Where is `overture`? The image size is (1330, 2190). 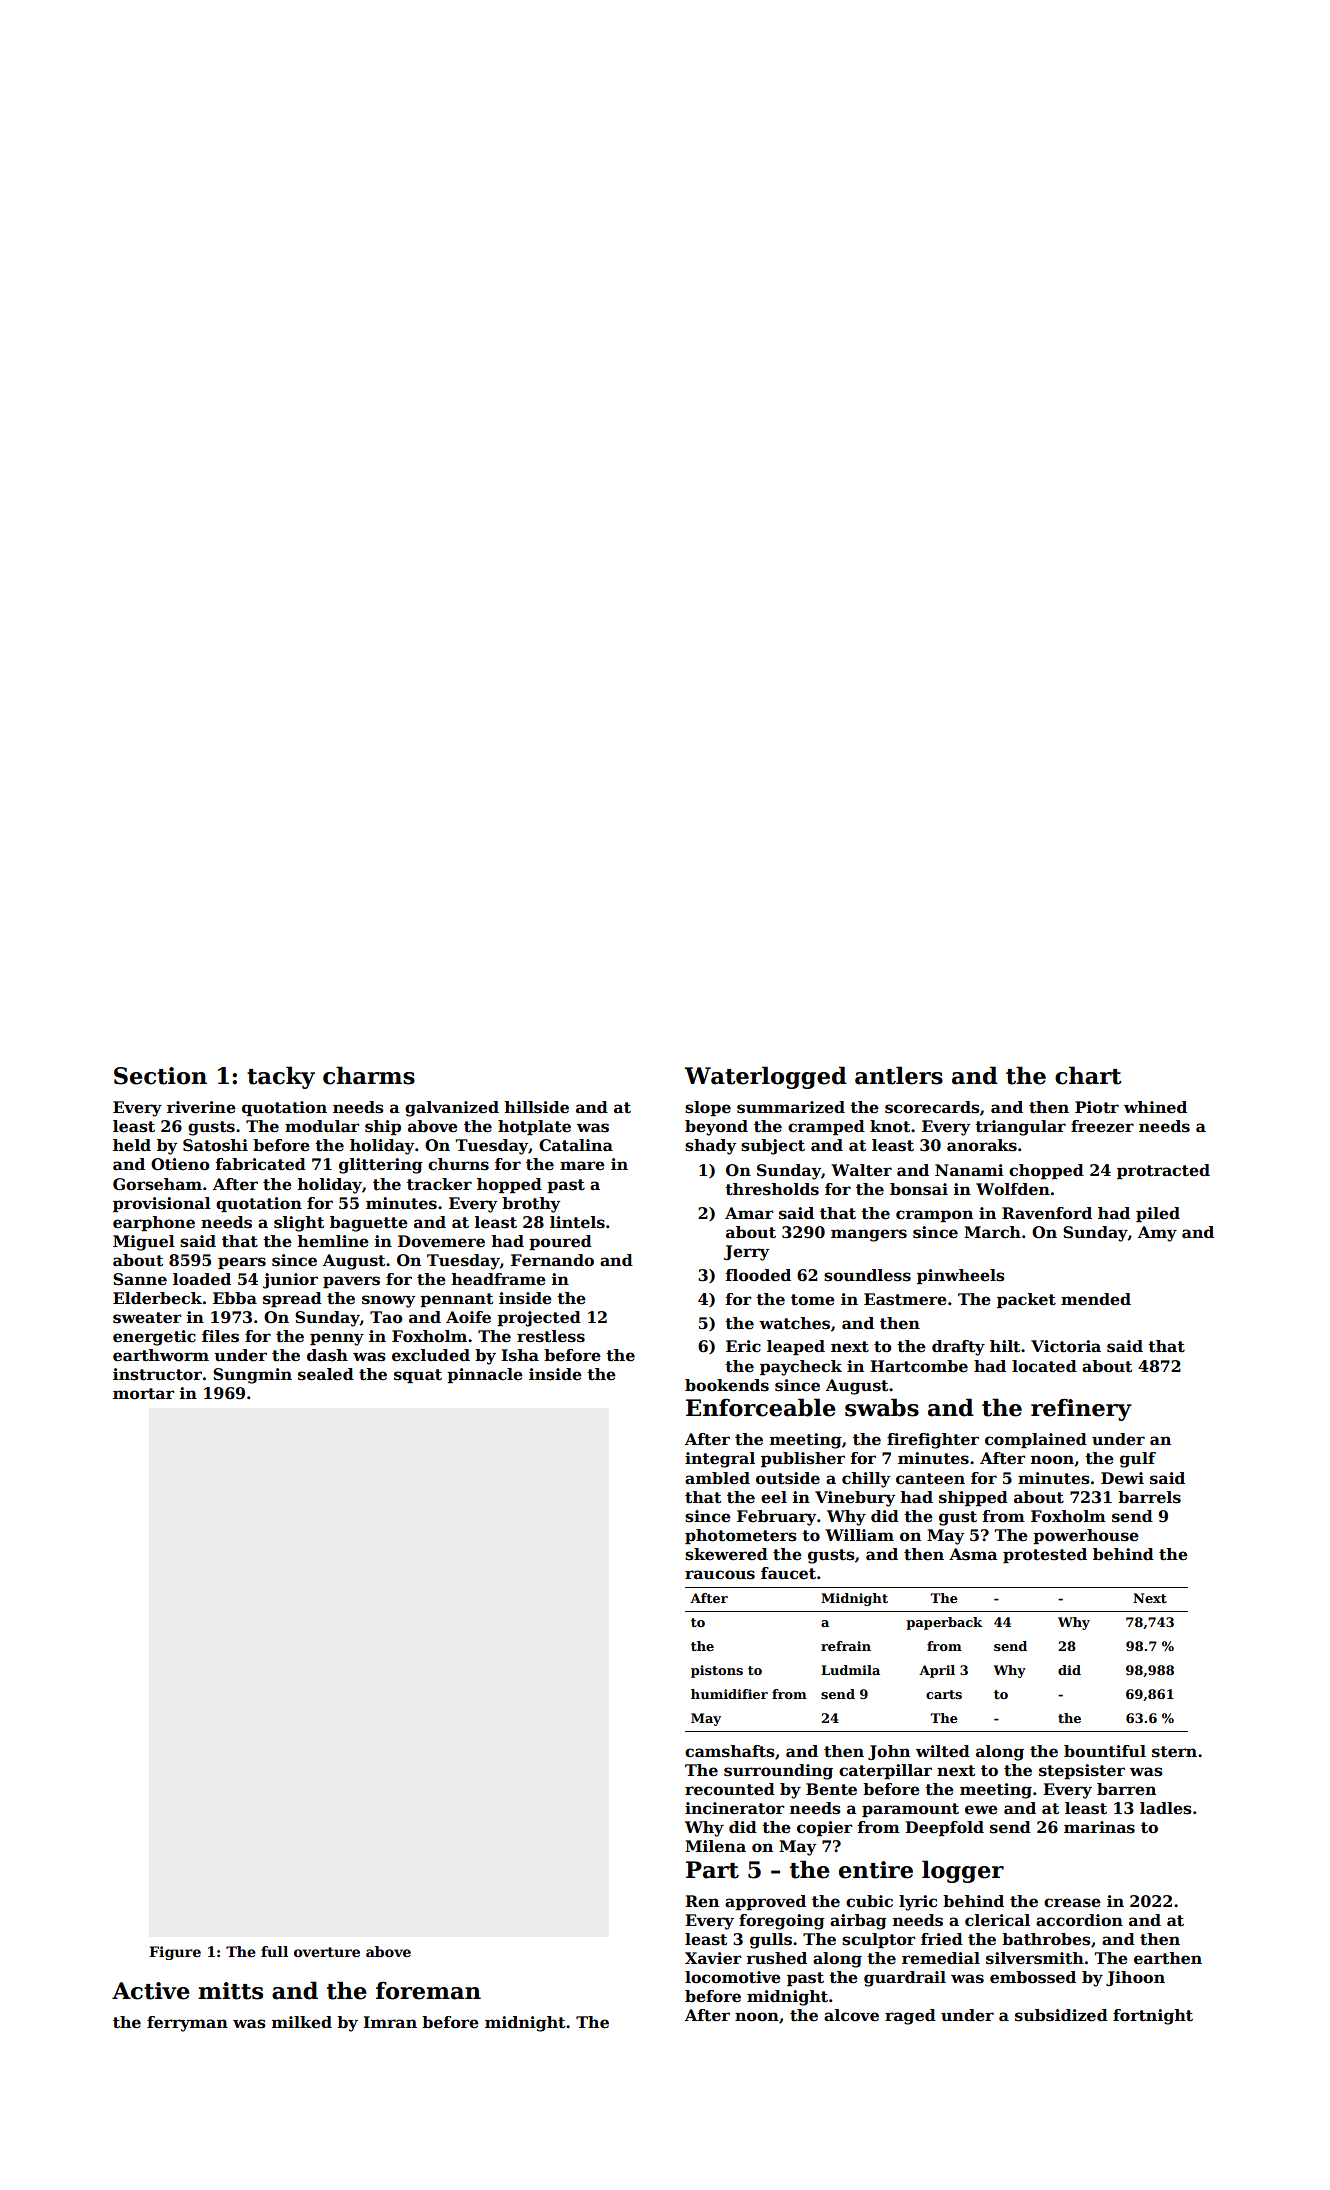
overture is located at coordinates (327, 1952).
